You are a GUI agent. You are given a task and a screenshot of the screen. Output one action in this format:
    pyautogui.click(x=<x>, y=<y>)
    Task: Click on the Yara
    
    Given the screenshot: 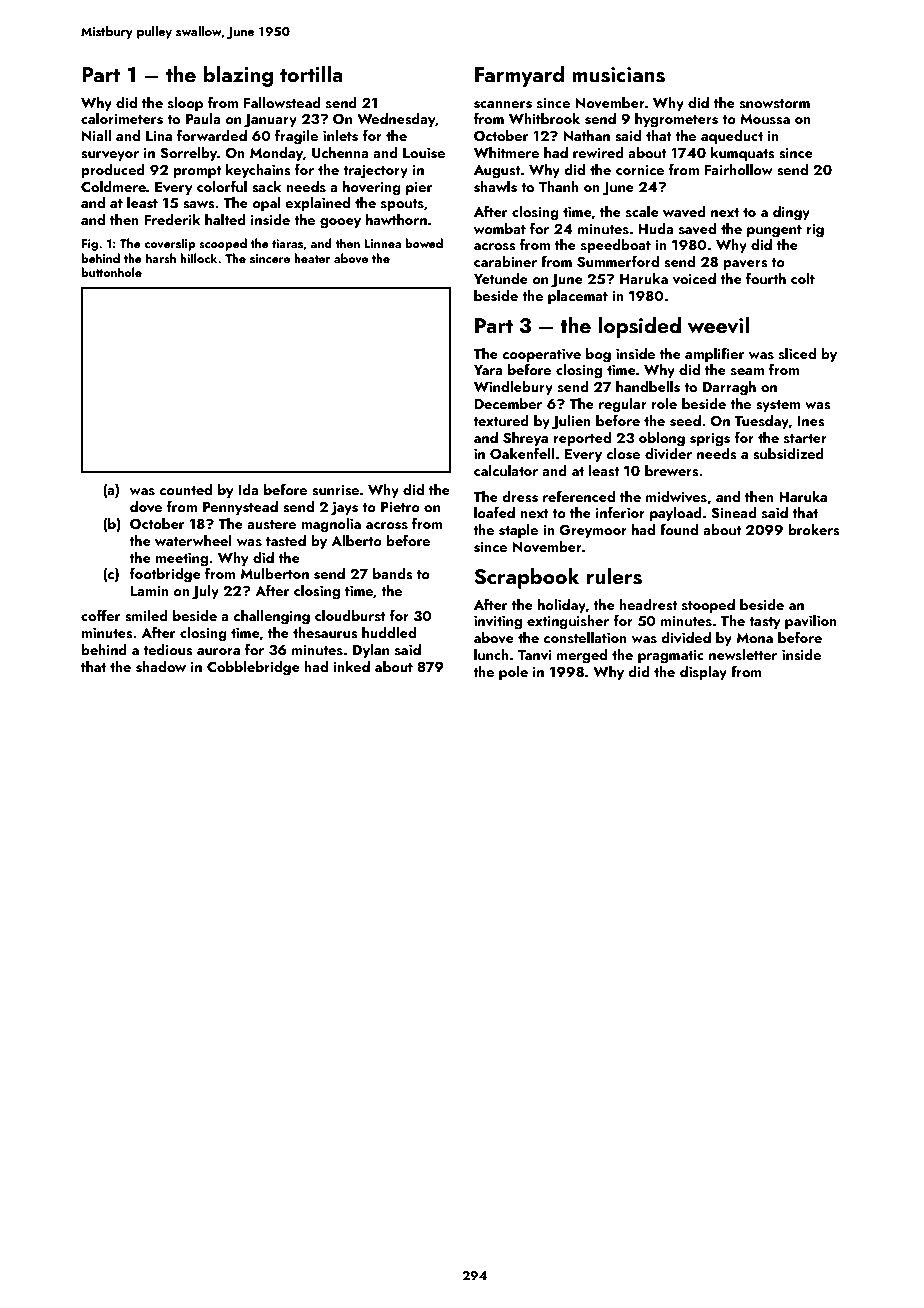 What is the action you would take?
    pyautogui.click(x=488, y=370)
